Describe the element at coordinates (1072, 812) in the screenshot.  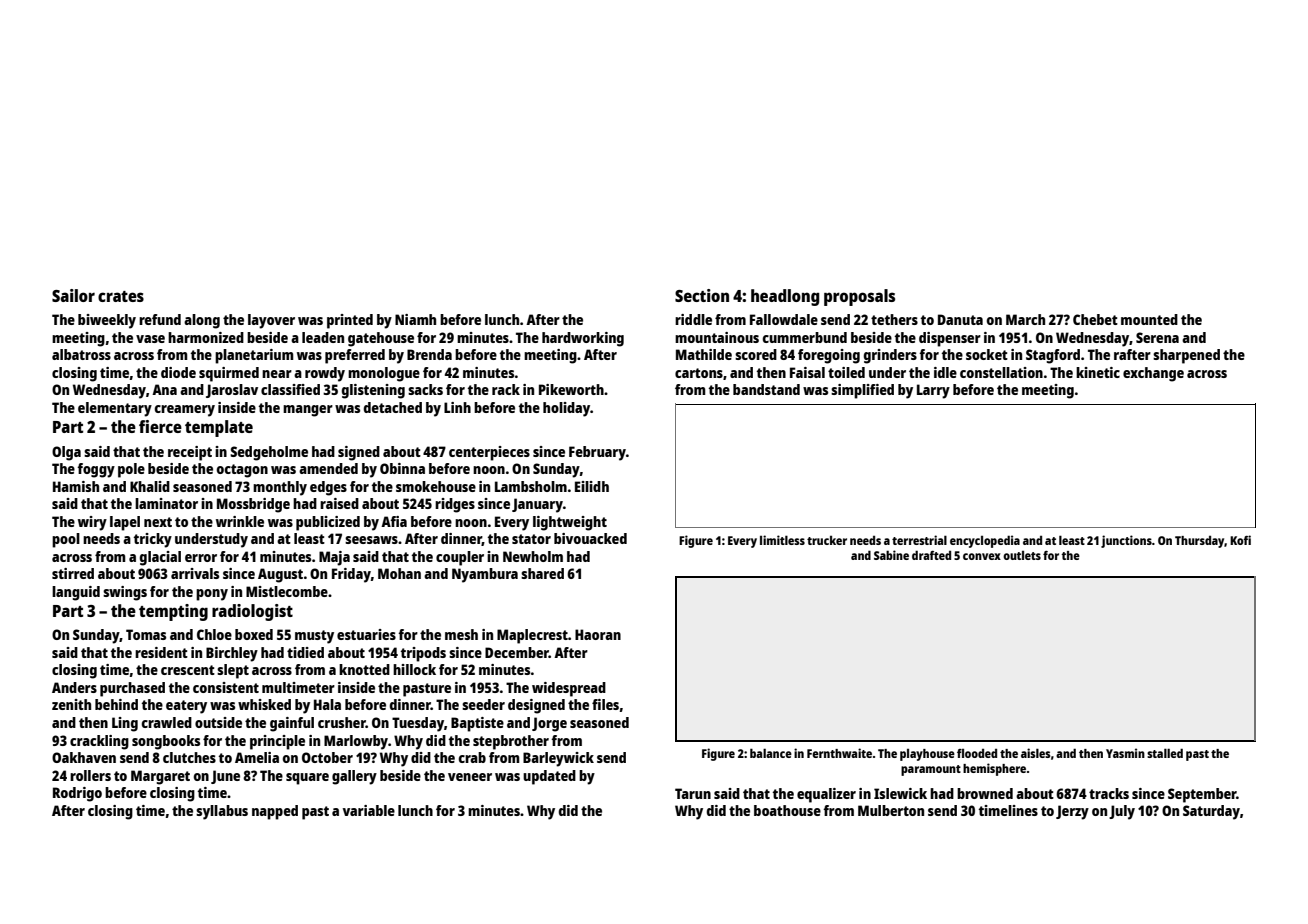
I see `Jerzy` at that location.
